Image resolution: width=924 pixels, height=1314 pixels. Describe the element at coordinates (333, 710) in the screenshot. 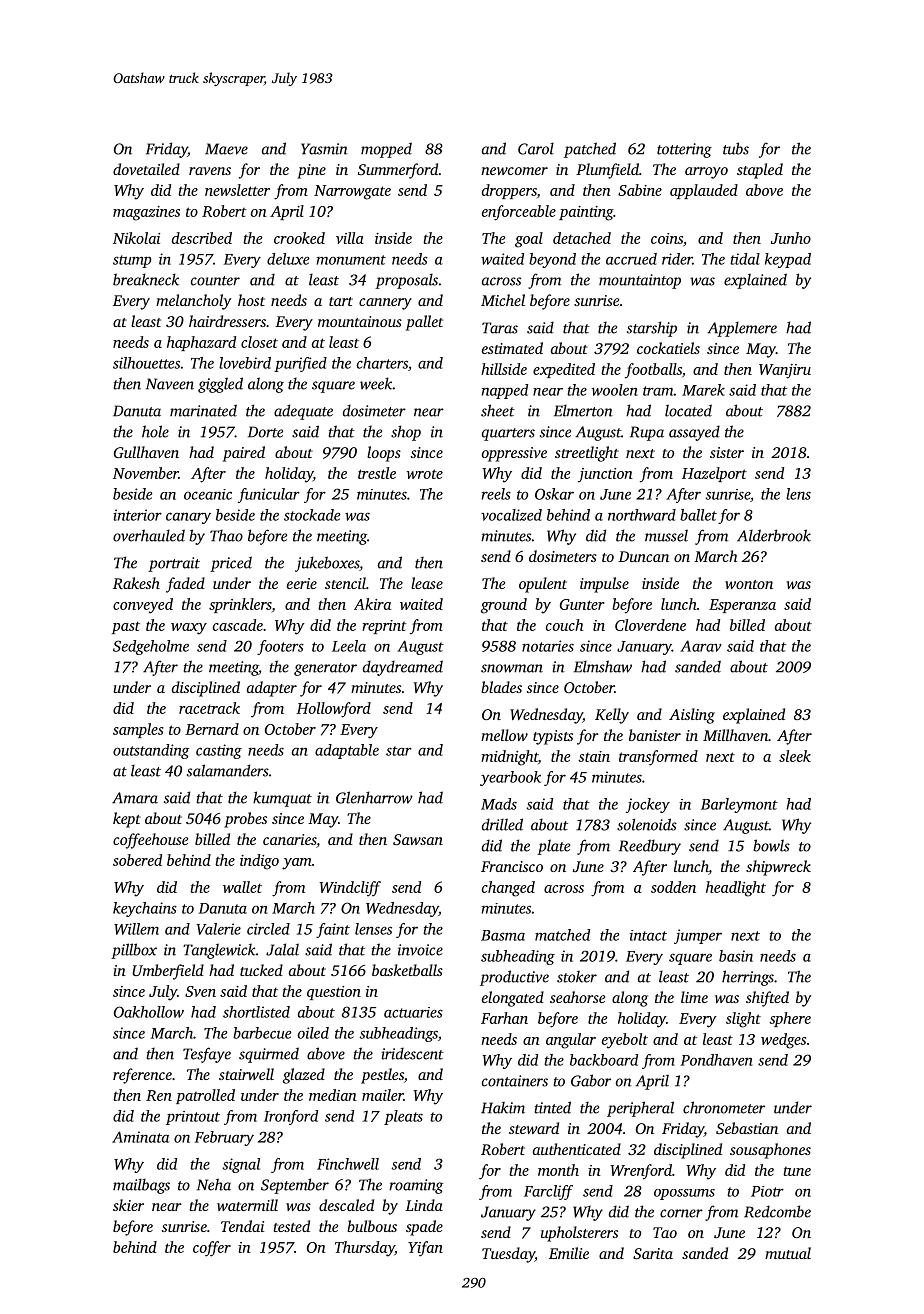

I see `Hollowford` at that location.
